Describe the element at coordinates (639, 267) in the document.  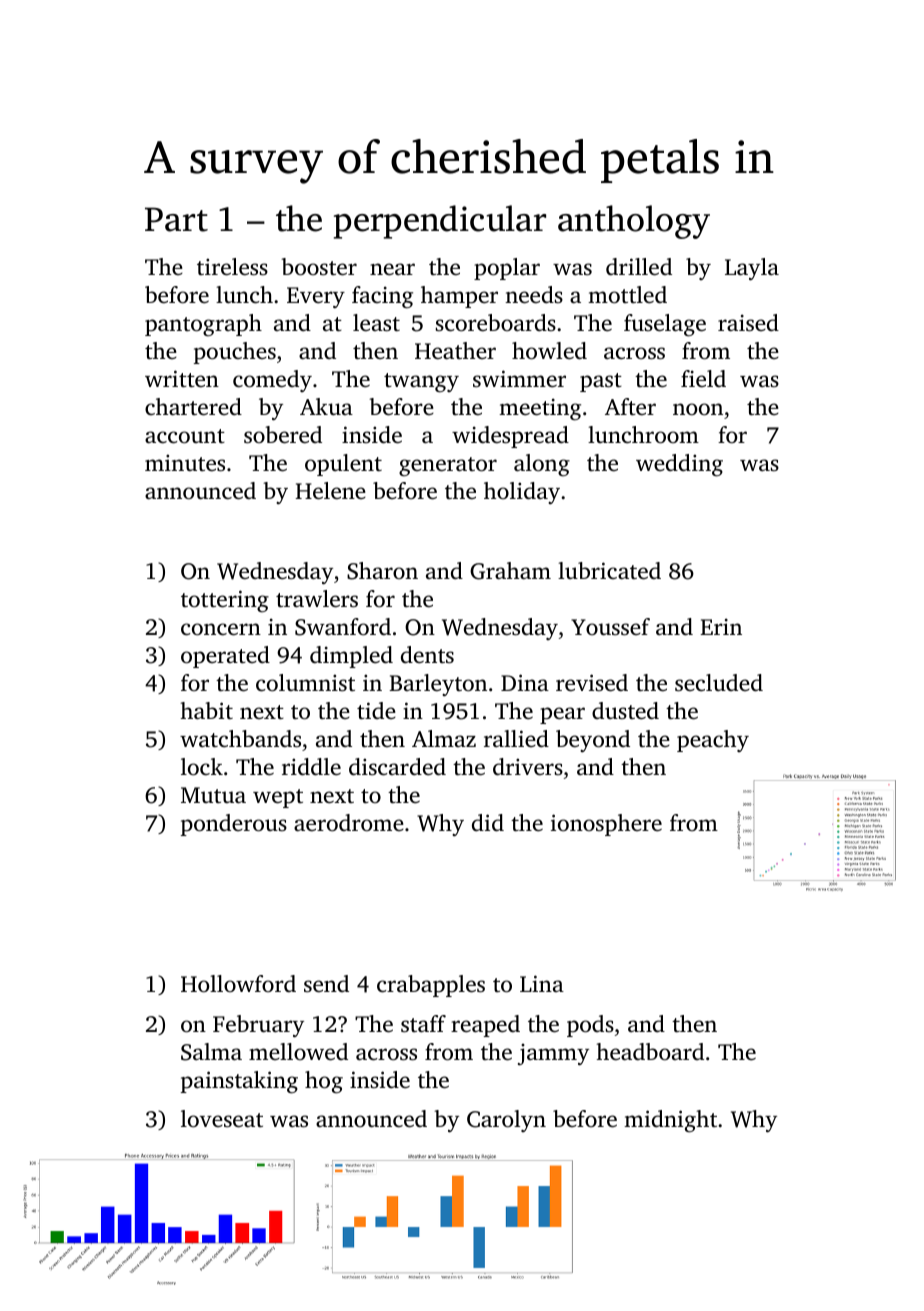
I see `drilled` at that location.
